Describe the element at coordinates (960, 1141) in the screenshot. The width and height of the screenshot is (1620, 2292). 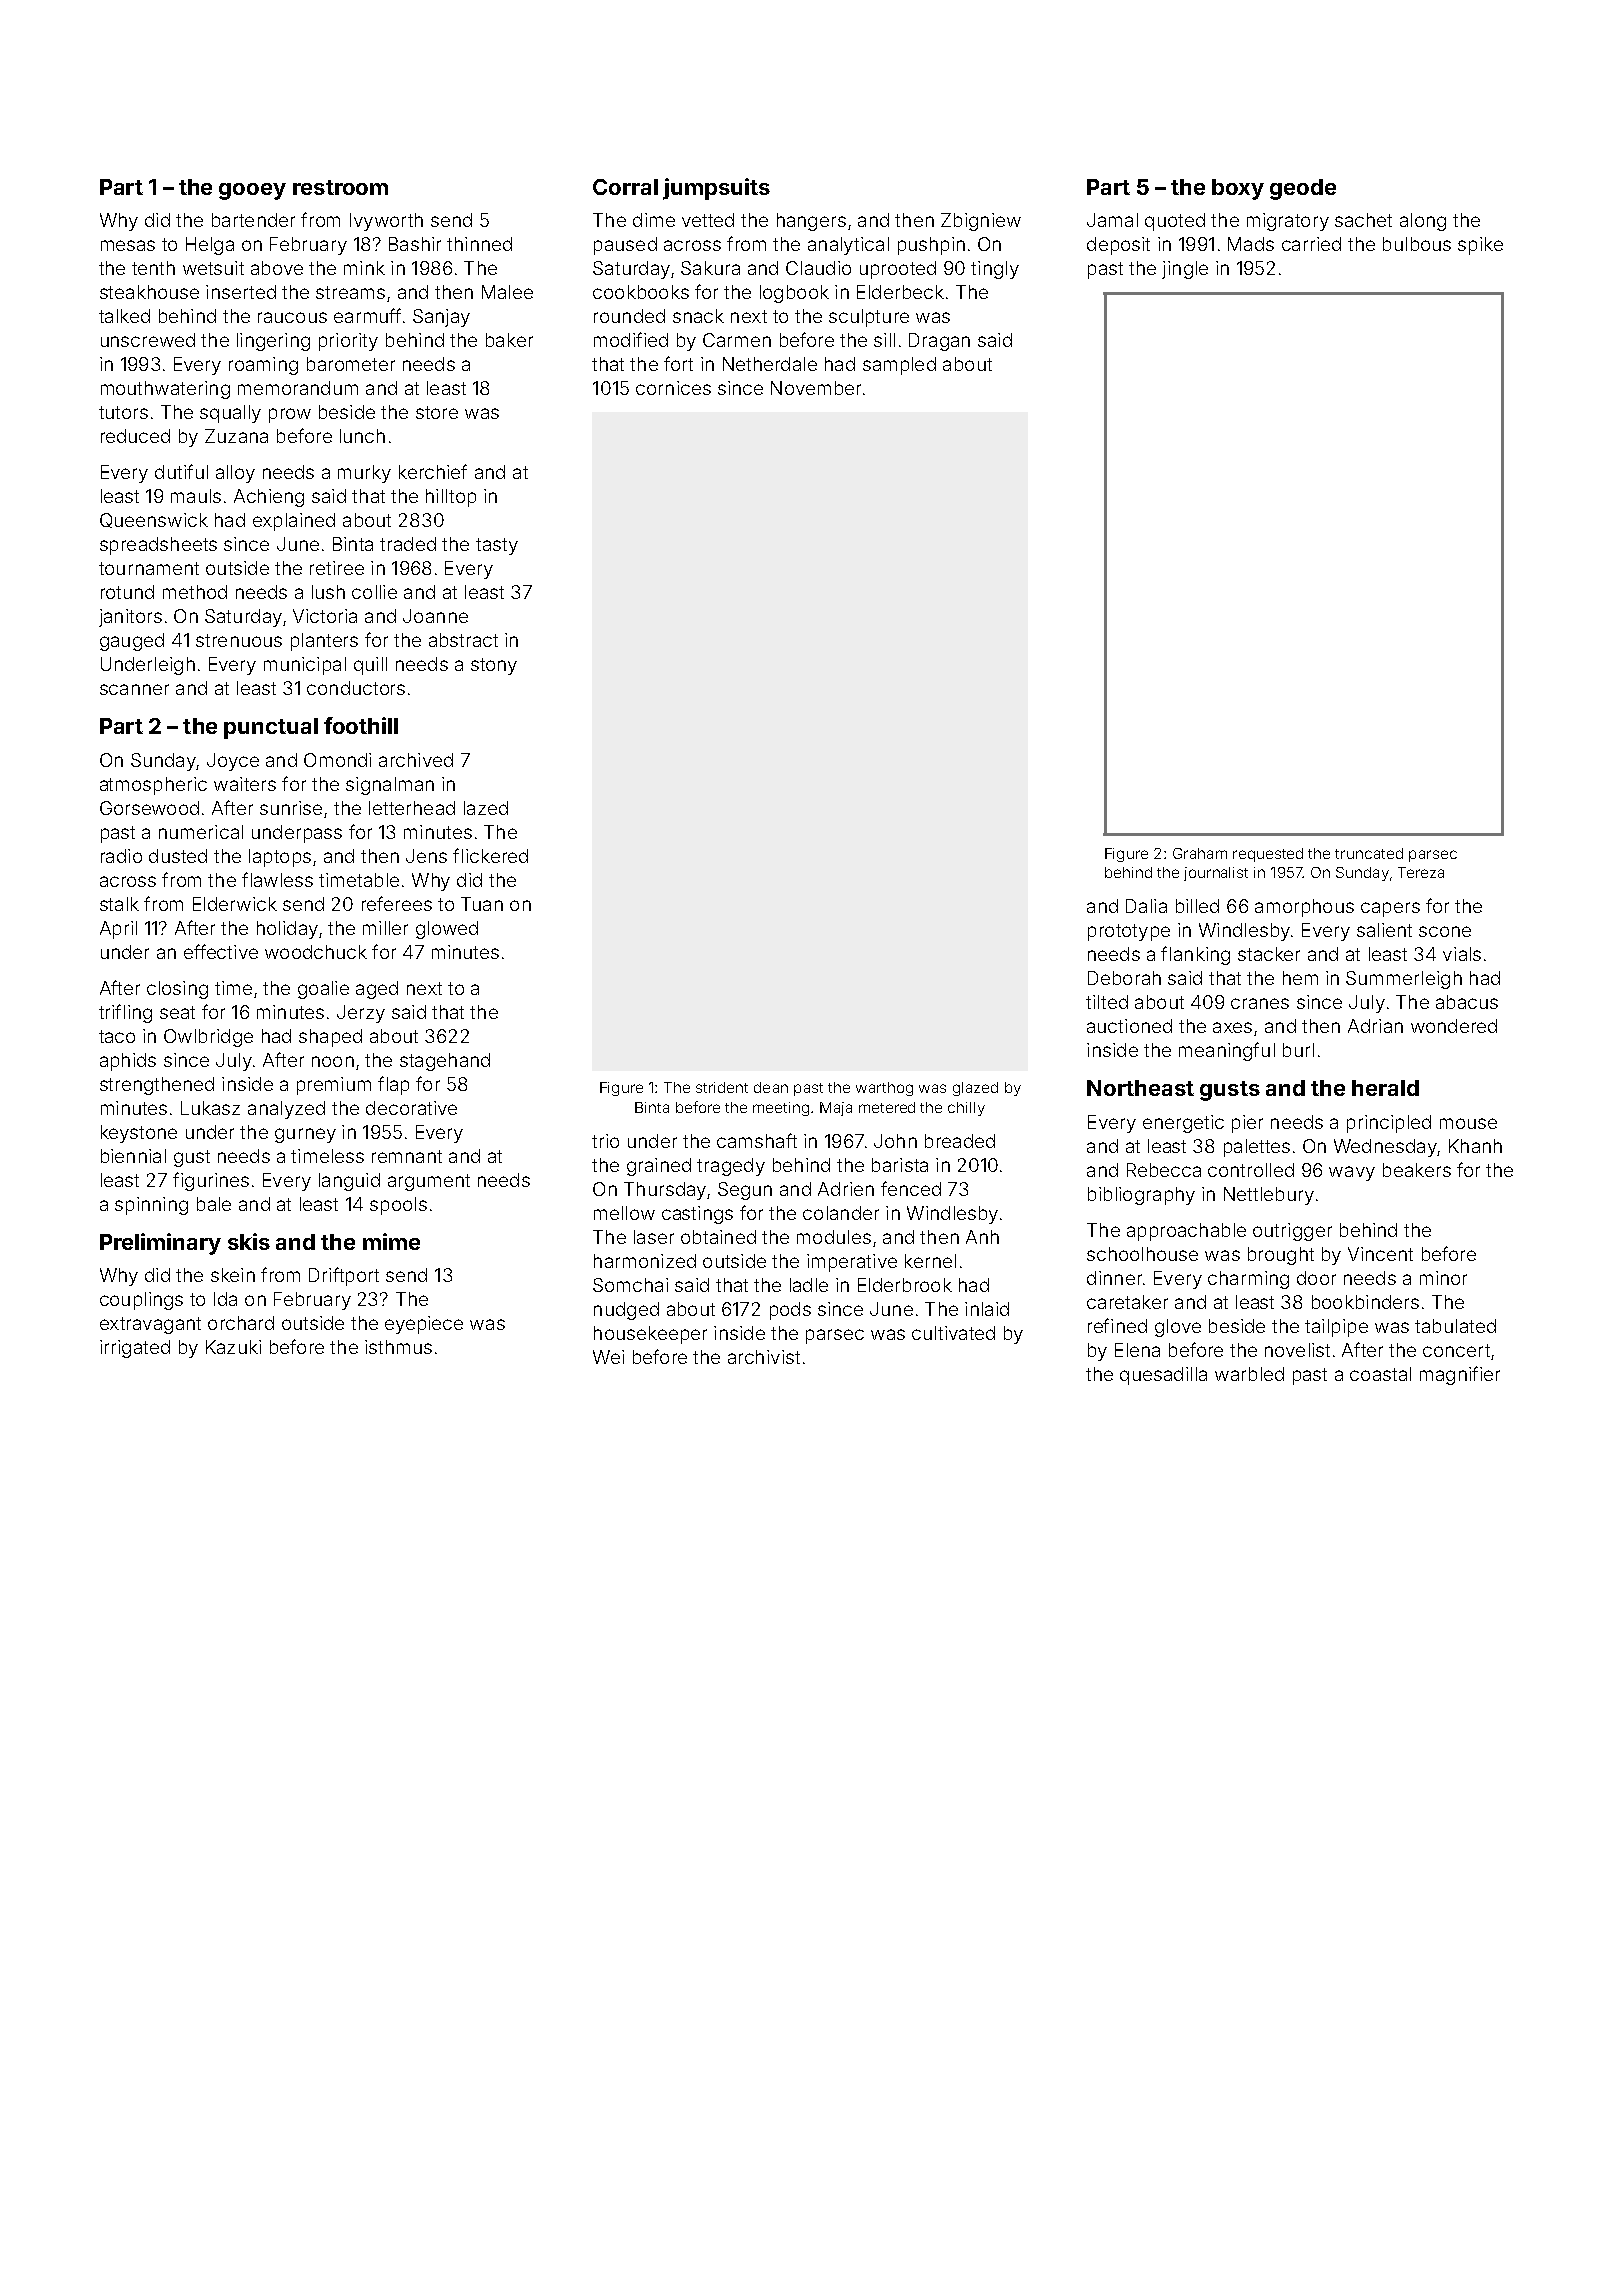
I see `breaded` at that location.
